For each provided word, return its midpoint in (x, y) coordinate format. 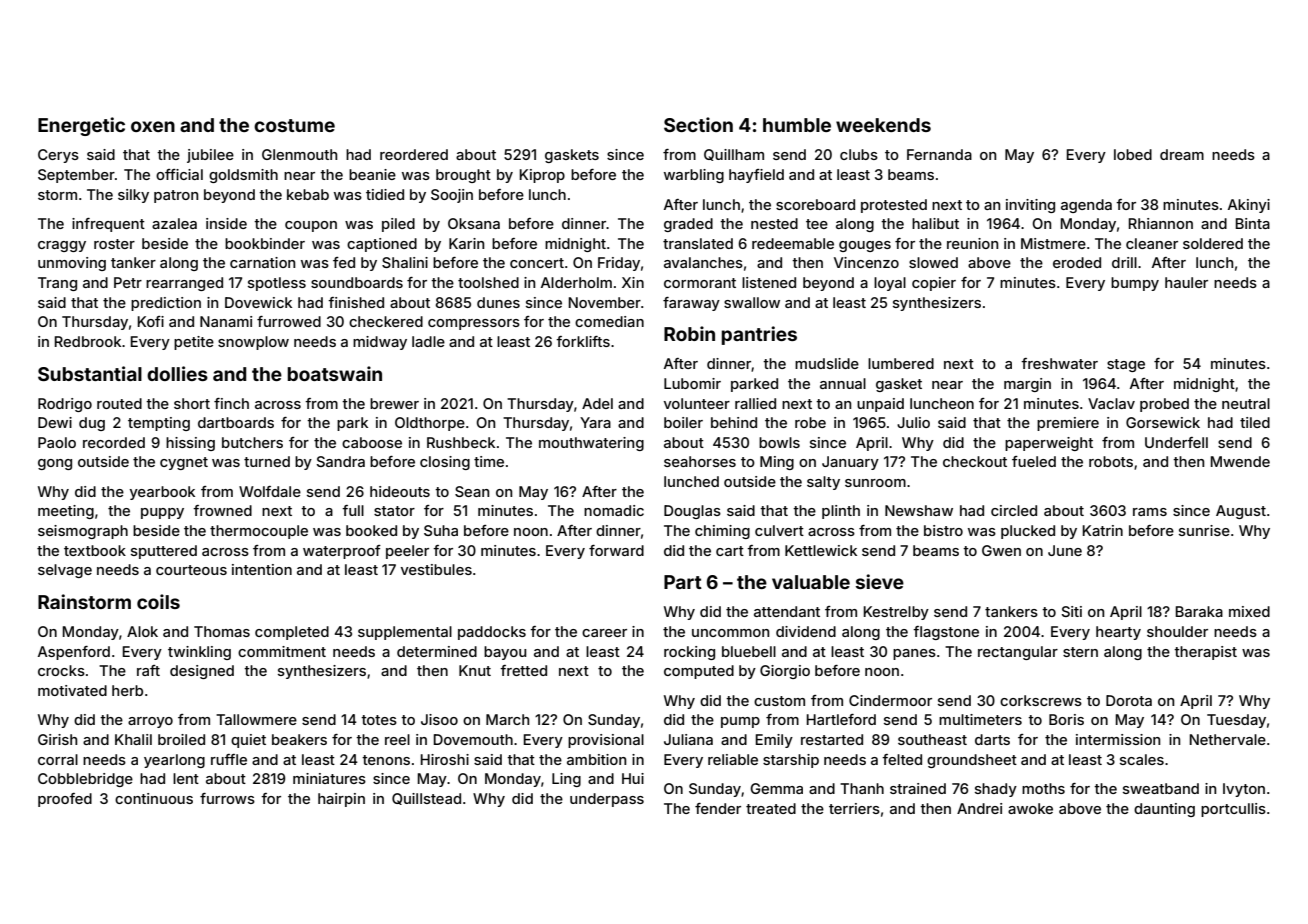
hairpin (341, 800)
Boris (1066, 719)
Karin (466, 243)
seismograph (83, 532)
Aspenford (74, 653)
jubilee (210, 156)
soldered (1213, 243)
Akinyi (1249, 206)
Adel (597, 403)
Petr (128, 282)
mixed (1249, 611)
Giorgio (785, 672)
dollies (177, 373)
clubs (859, 154)
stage (1126, 365)
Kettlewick (821, 550)
